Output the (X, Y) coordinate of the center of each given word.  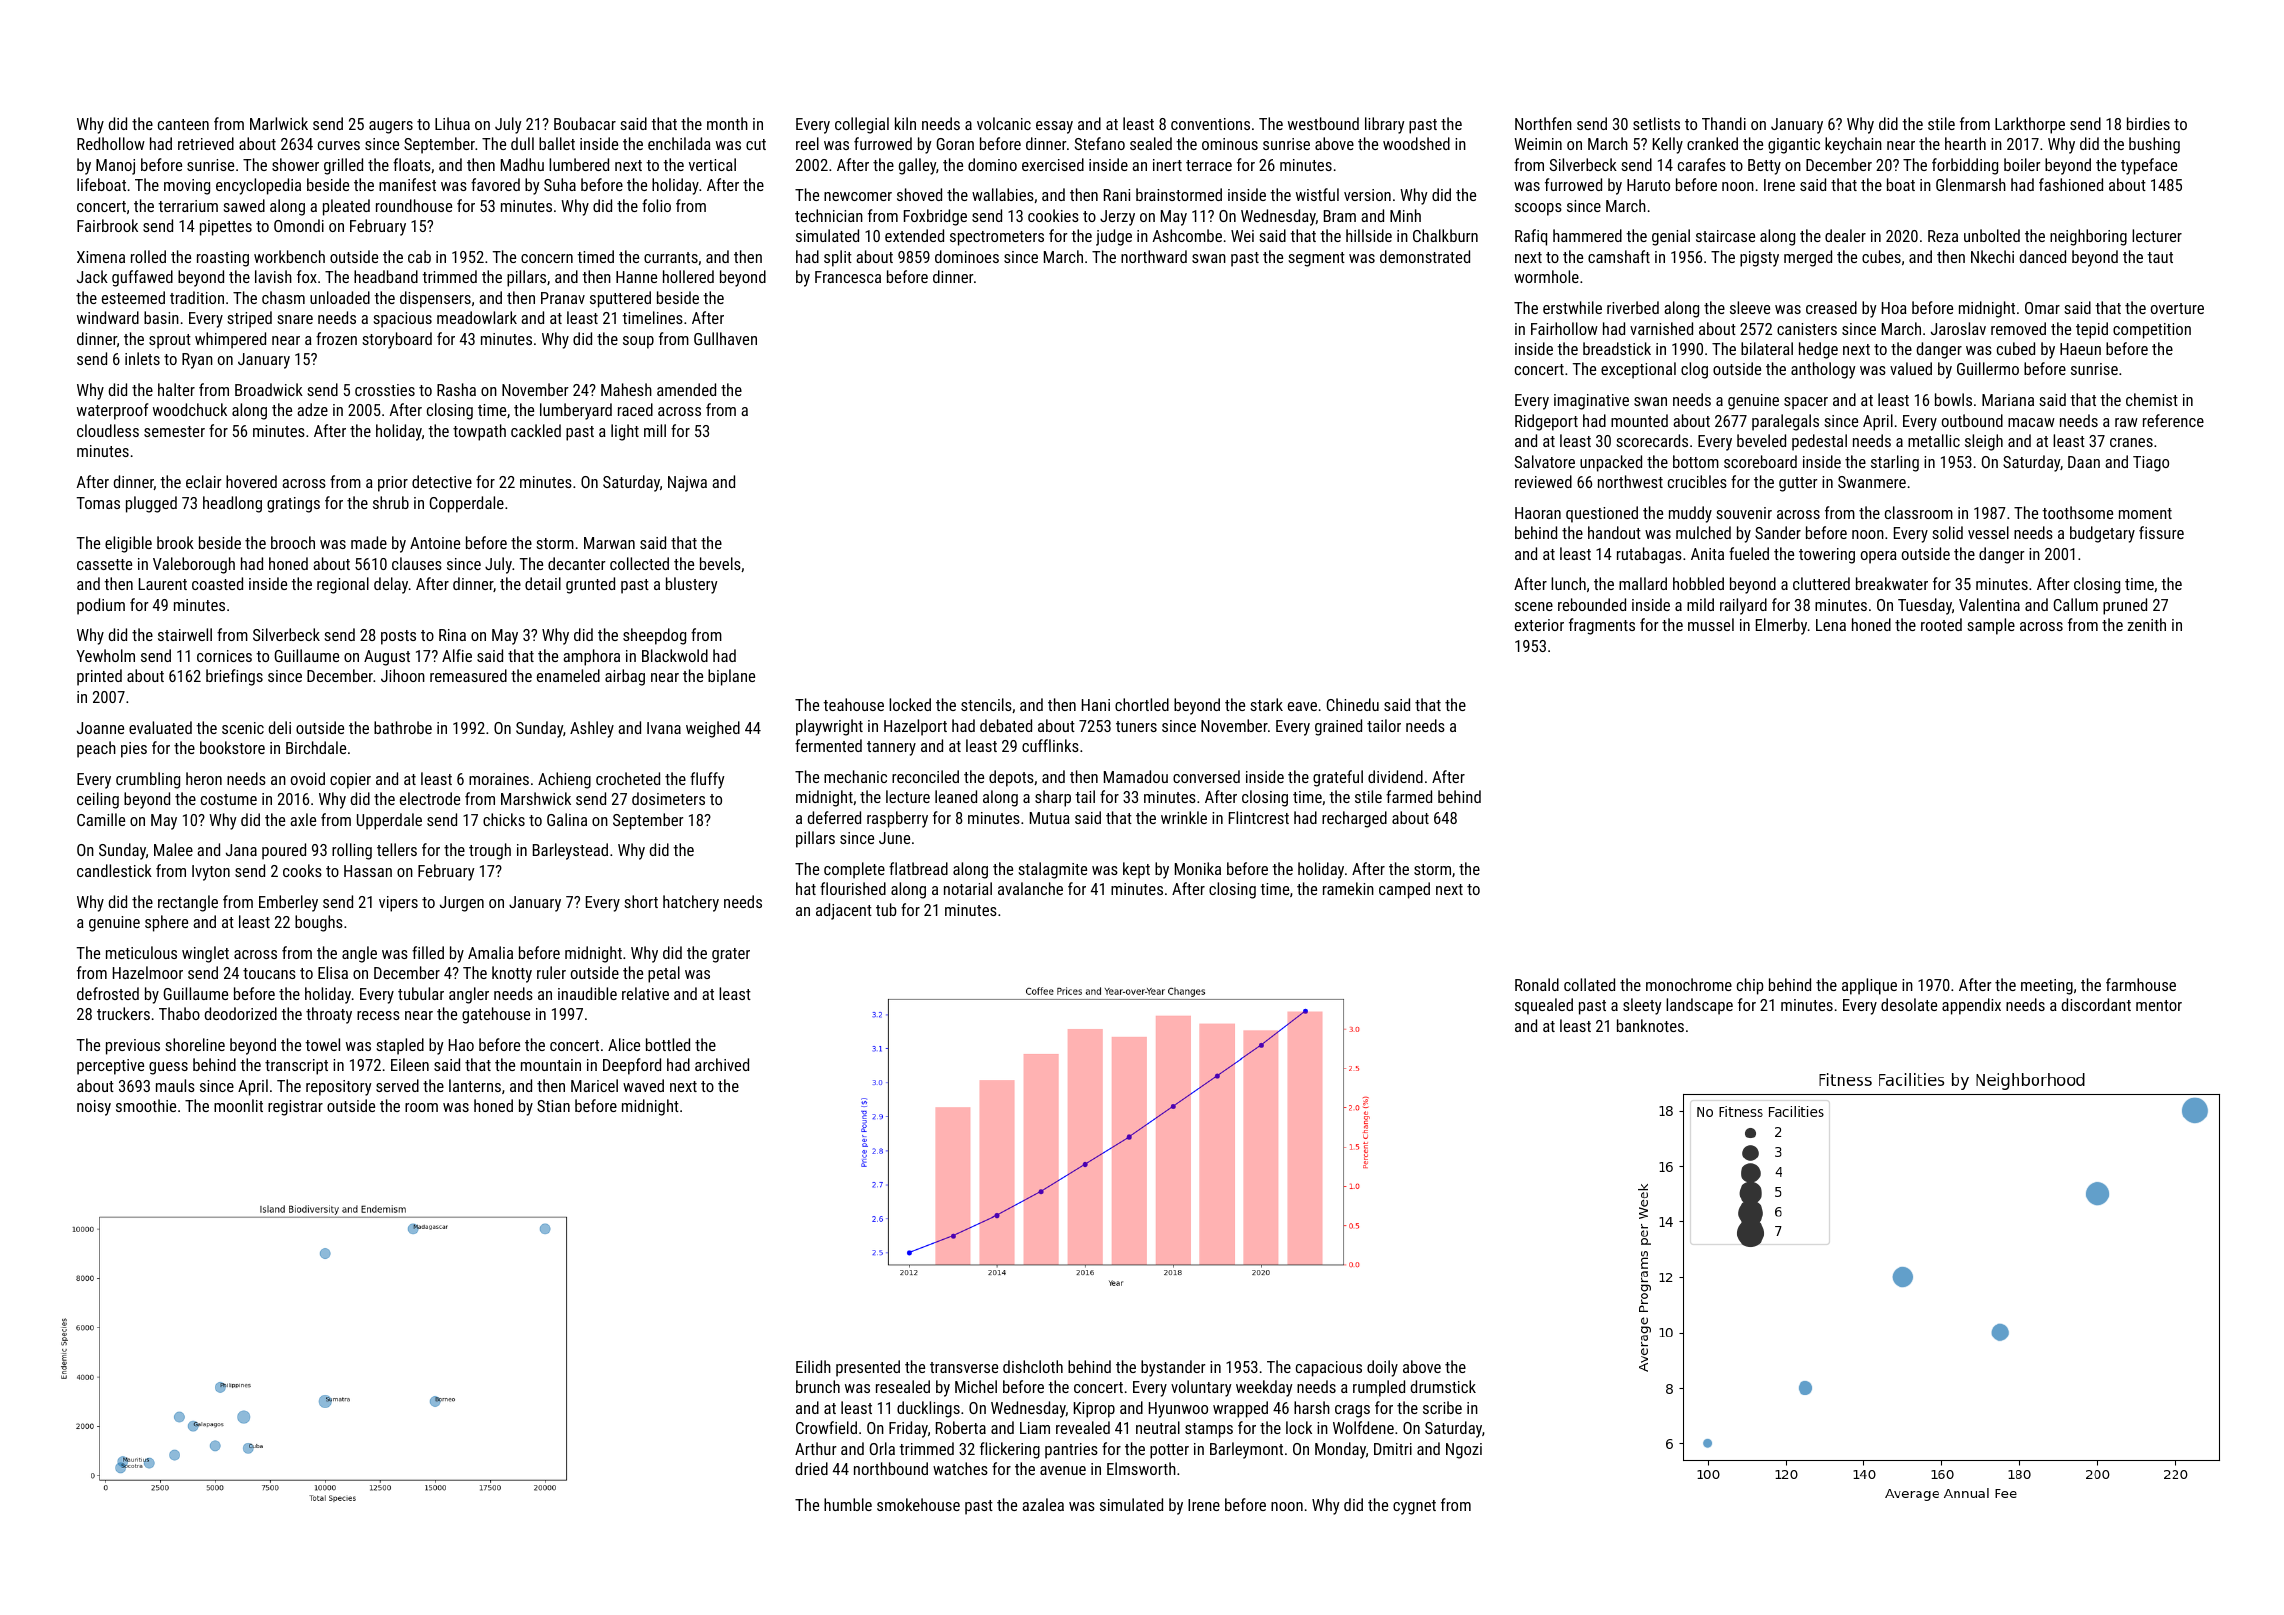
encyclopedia (258, 186)
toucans (269, 973)
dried (812, 1468)
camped (1404, 890)
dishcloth (1033, 1366)
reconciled (925, 776)
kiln (905, 123)
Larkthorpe (2030, 125)
